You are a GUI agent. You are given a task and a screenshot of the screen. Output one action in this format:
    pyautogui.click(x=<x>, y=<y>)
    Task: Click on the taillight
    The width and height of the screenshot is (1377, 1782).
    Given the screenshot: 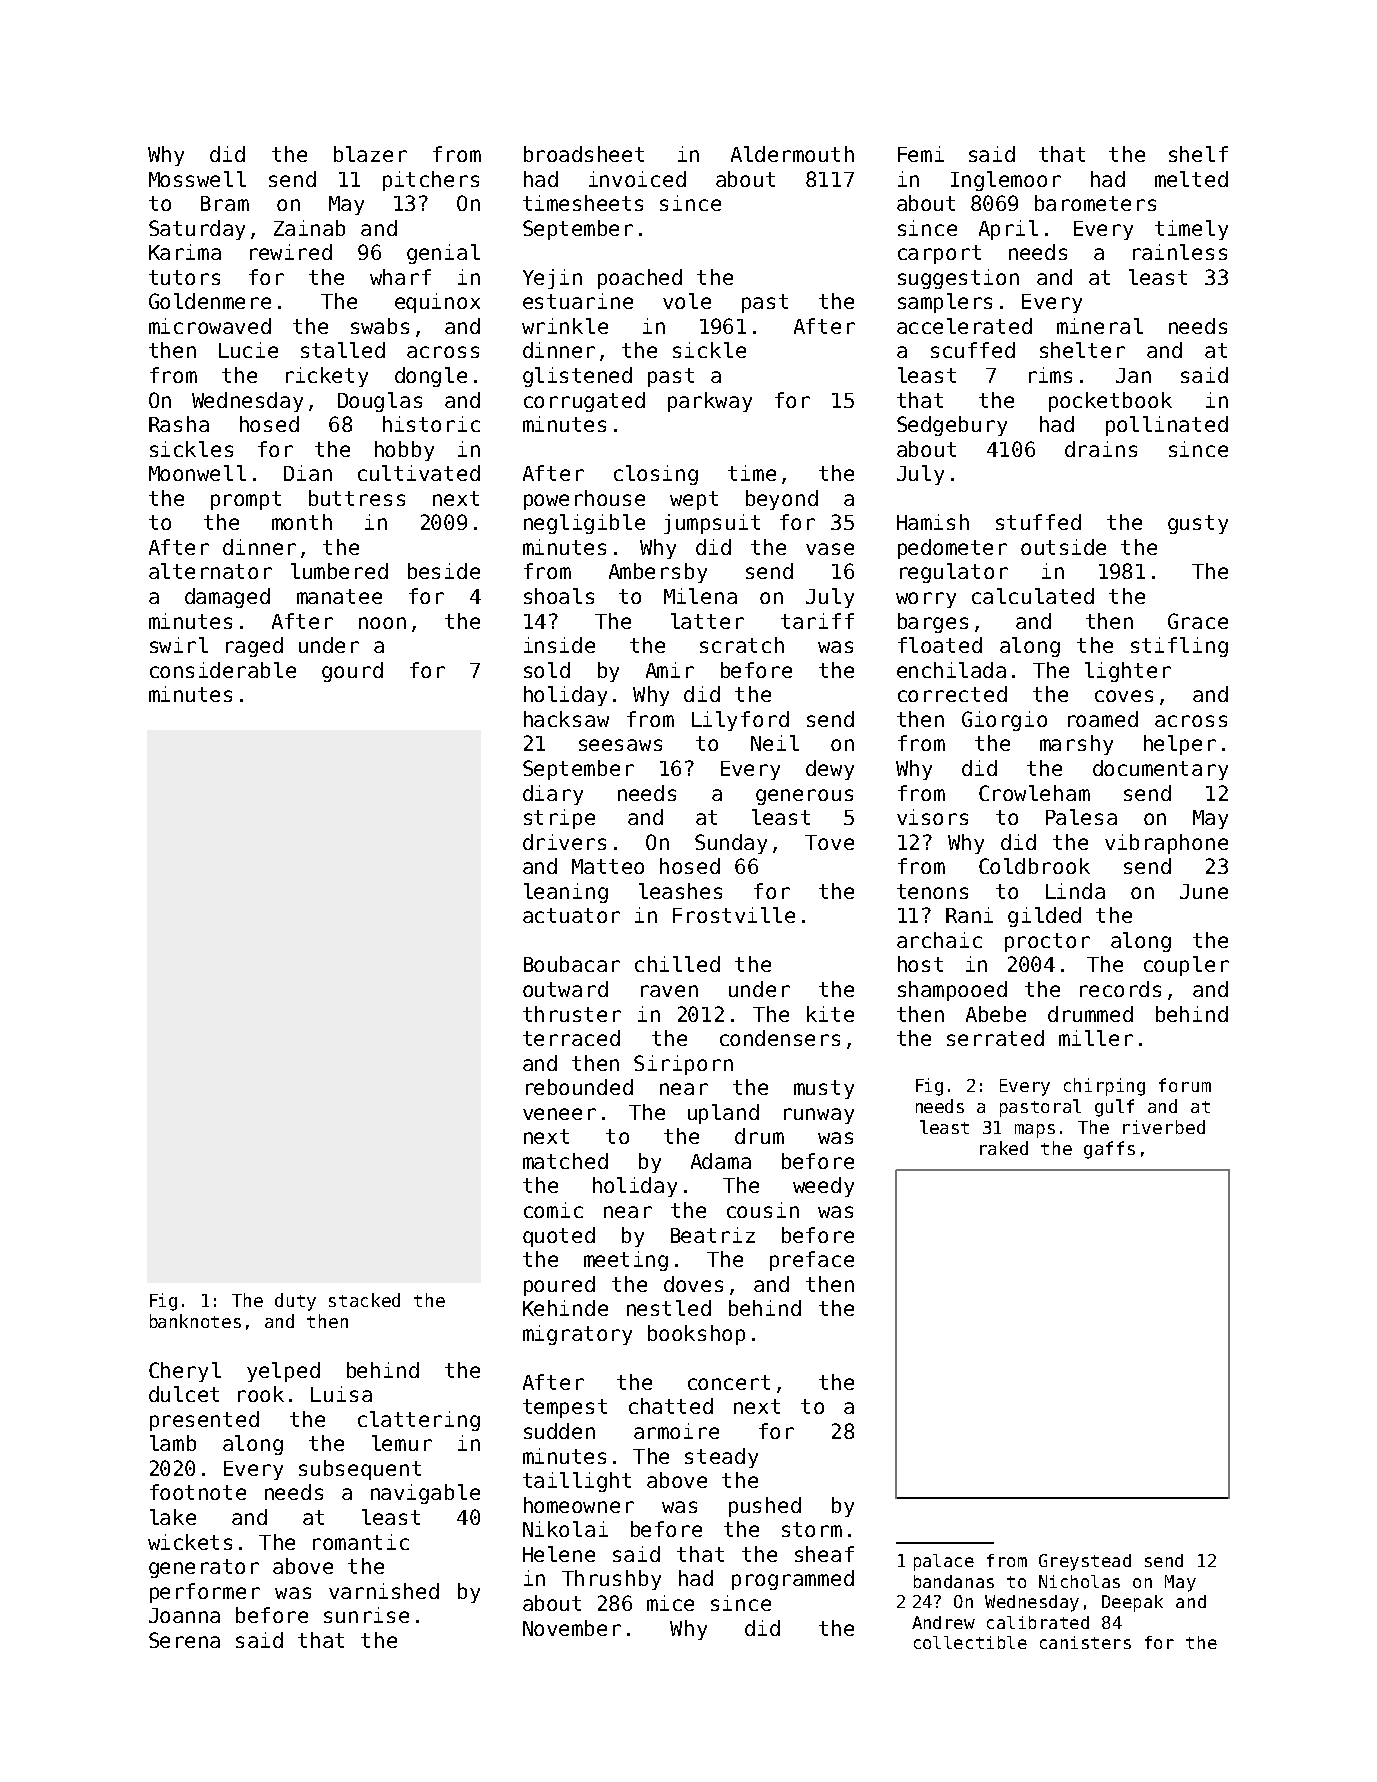 What is the action you would take?
    pyautogui.click(x=577, y=1482)
